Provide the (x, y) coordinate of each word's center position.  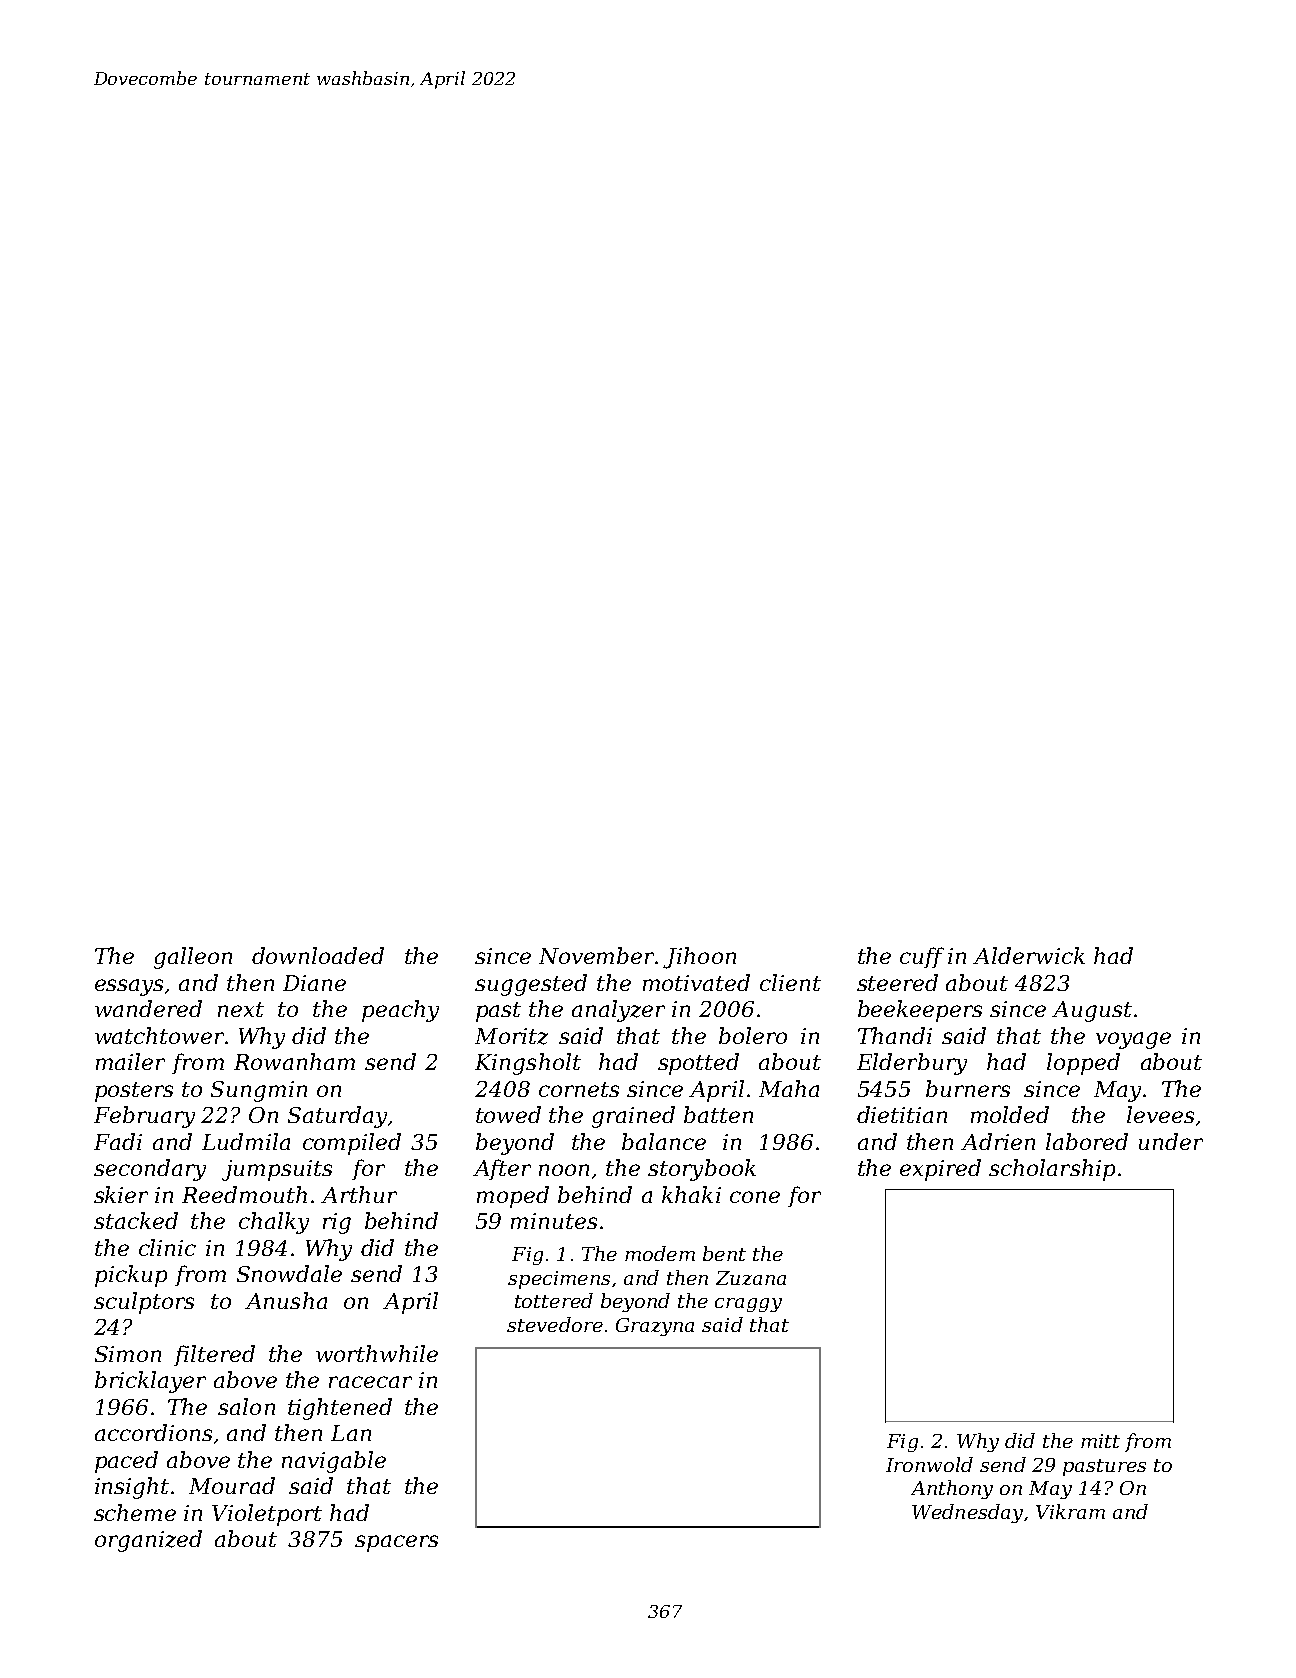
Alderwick (1029, 955)
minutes (554, 1221)
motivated (696, 982)
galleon (193, 958)
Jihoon (699, 958)
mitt (1100, 1441)
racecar (370, 1382)
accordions (153, 1432)
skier (121, 1194)
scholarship (1052, 1170)
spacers (396, 1543)
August (1092, 1011)
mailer (130, 1061)
